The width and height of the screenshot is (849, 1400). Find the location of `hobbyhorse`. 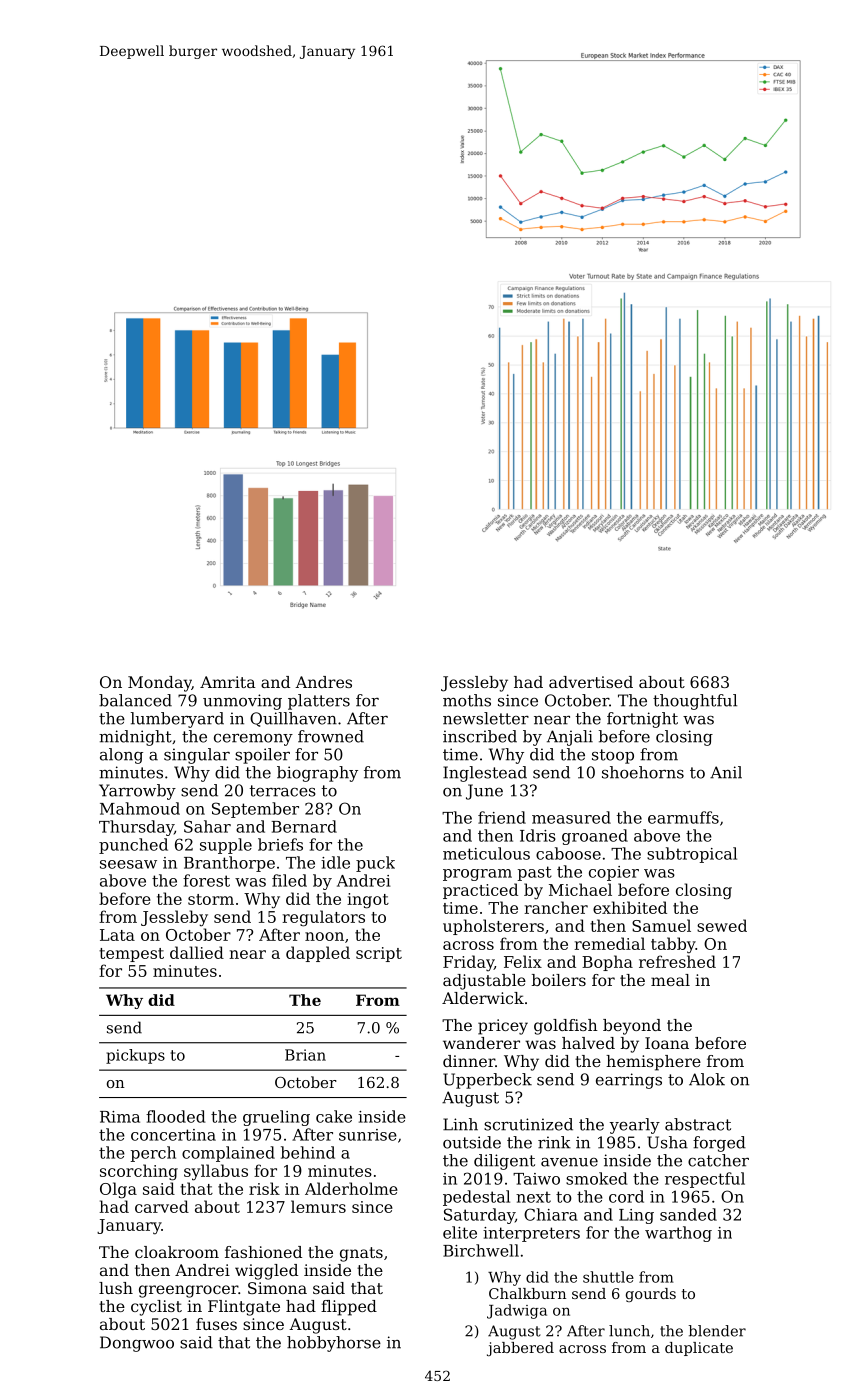

hobbyhorse is located at coordinates (334, 1344).
